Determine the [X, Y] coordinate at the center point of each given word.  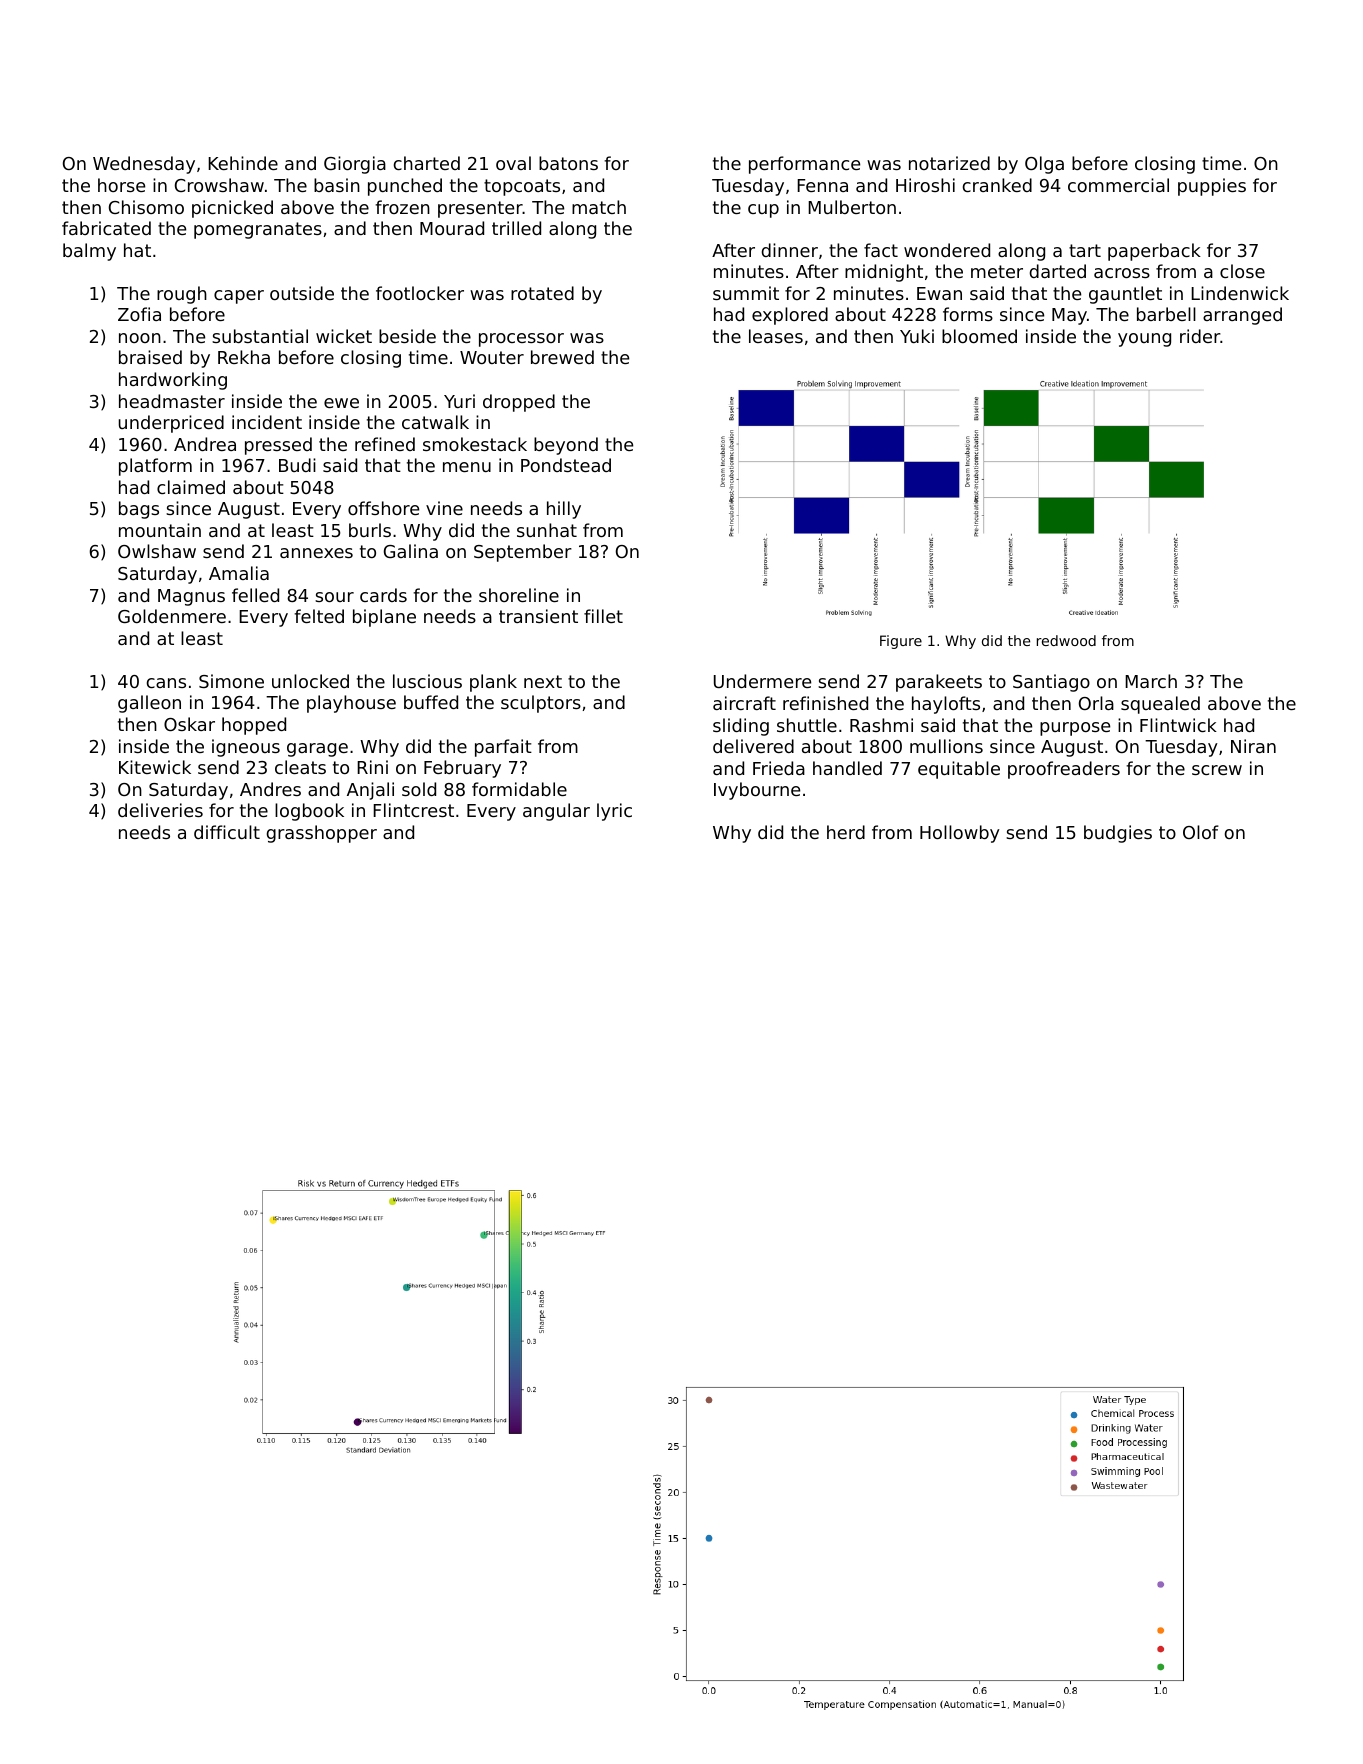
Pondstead [566, 465]
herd [846, 832]
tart [1085, 250]
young [1144, 340]
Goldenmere [172, 616]
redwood [1066, 640]
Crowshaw [219, 185]
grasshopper [322, 834]
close [1242, 271]
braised [150, 357]
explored [790, 316]
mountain [160, 530]
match [599, 207]
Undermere [762, 681]
